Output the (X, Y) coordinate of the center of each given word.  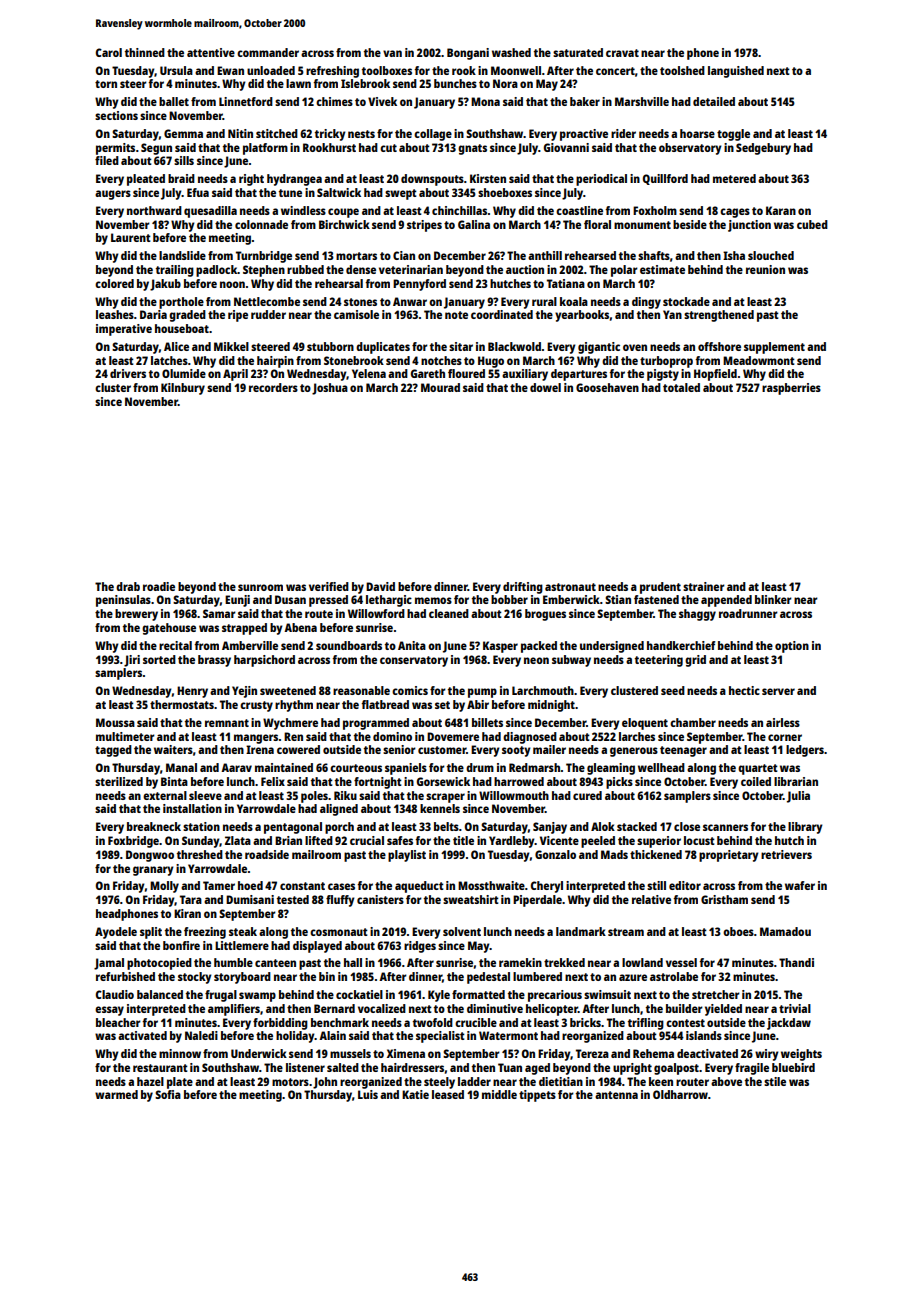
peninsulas (123, 601)
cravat (622, 53)
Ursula (176, 70)
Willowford (376, 613)
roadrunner (748, 613)
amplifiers (234, 1010)
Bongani (468, 54)
